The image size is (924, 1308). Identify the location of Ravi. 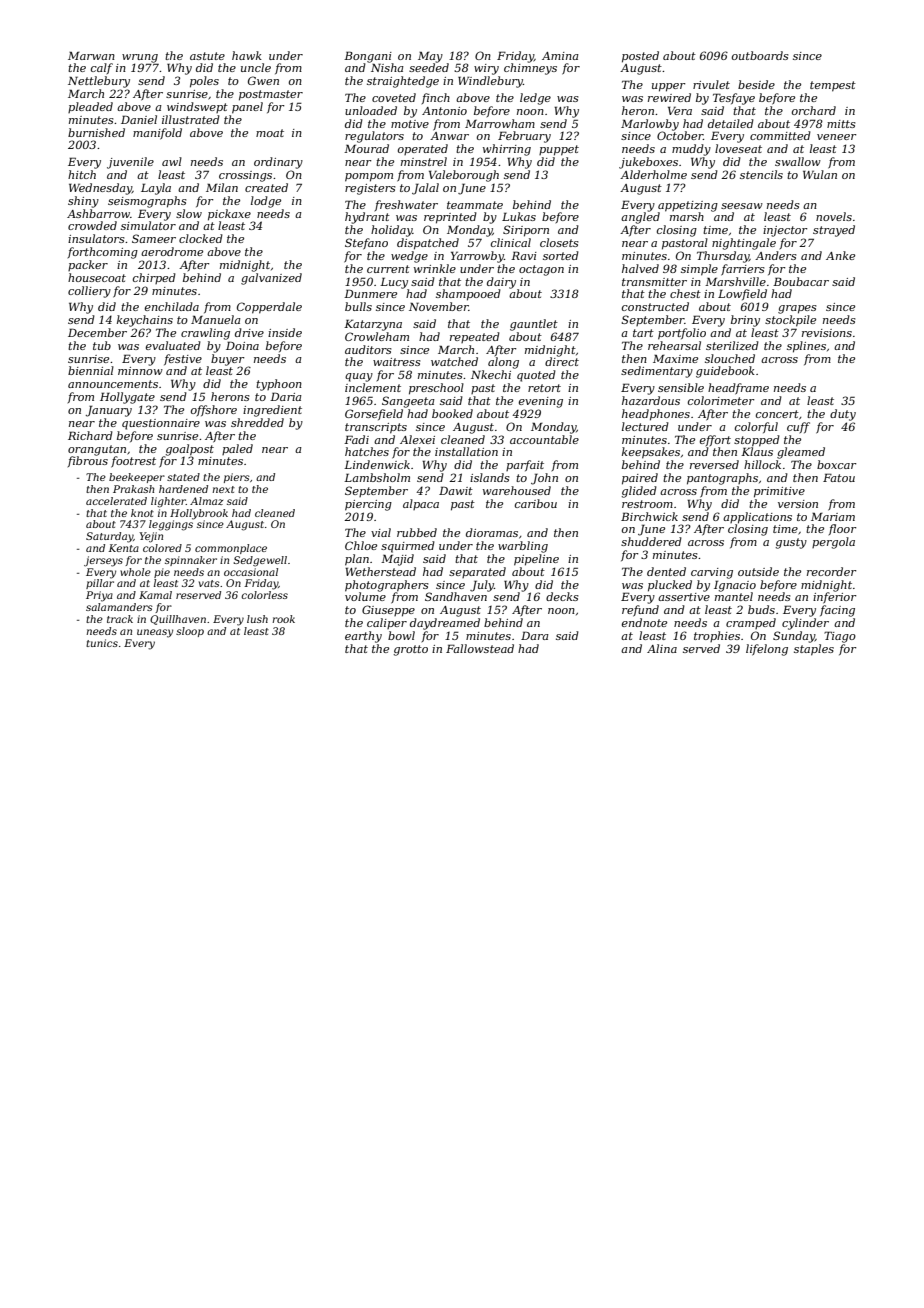
(524, 255).
